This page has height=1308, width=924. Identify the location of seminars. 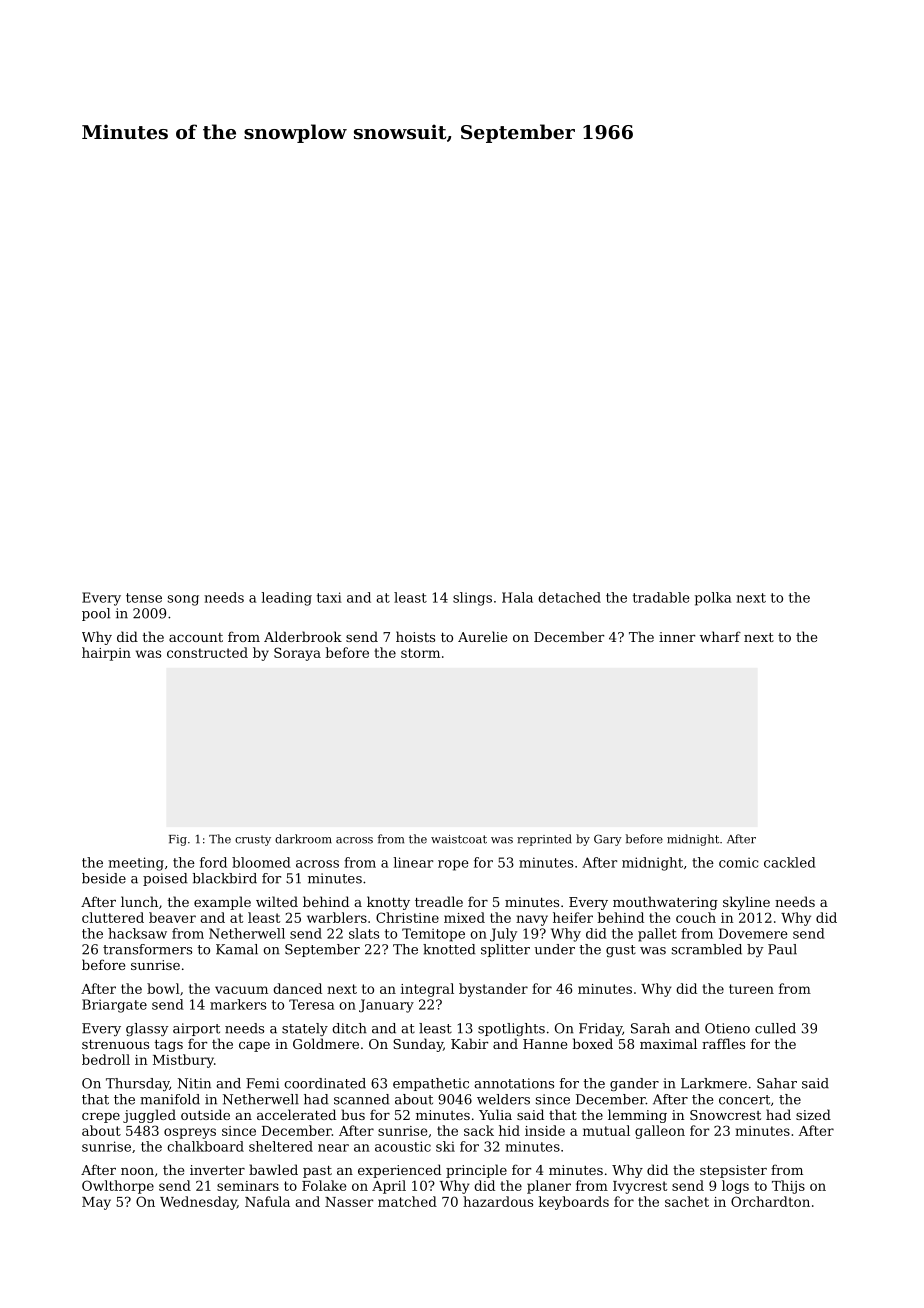
(248, 1186).
